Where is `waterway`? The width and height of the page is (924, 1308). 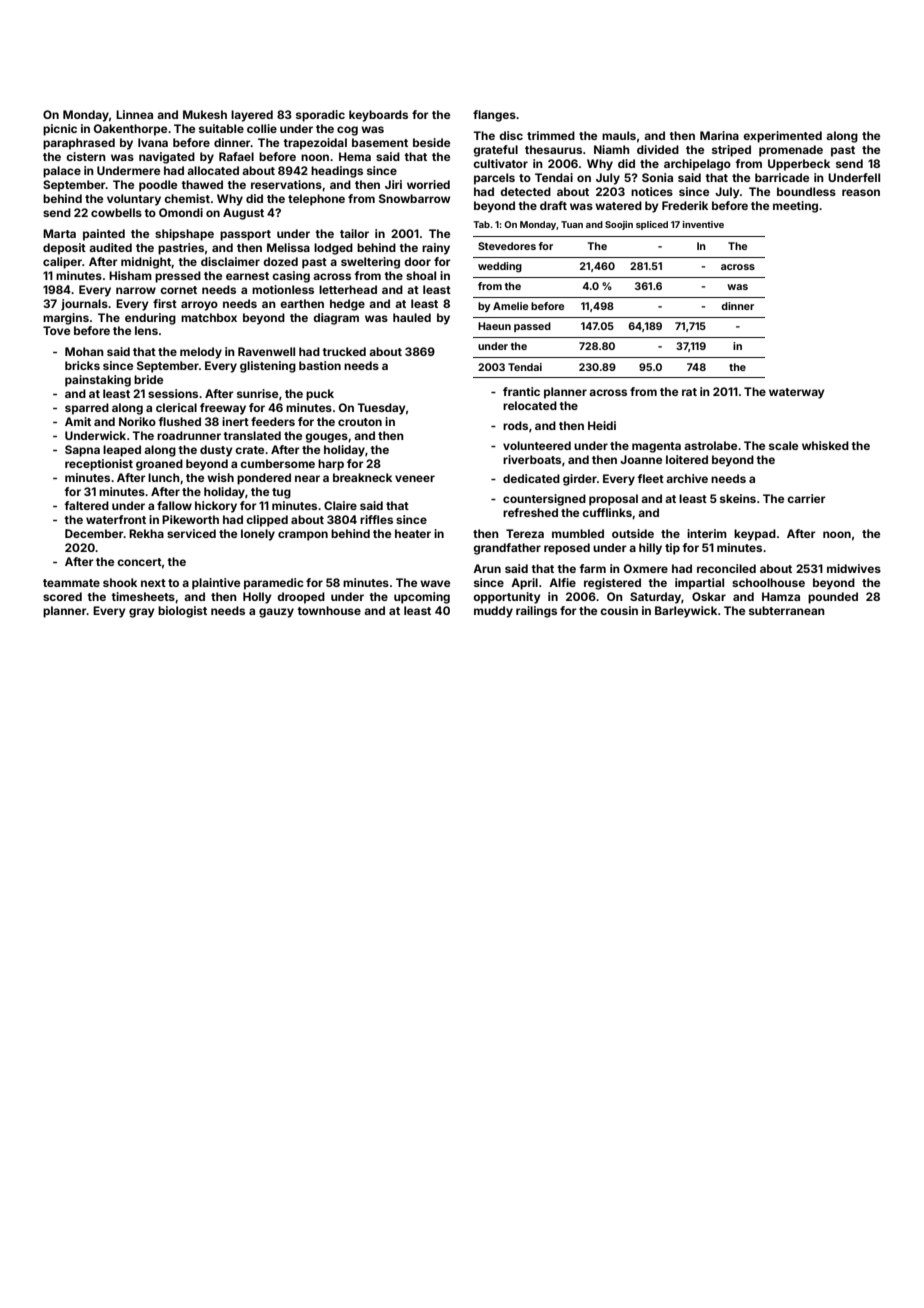
waterway is located at coordinates (797, 393).
